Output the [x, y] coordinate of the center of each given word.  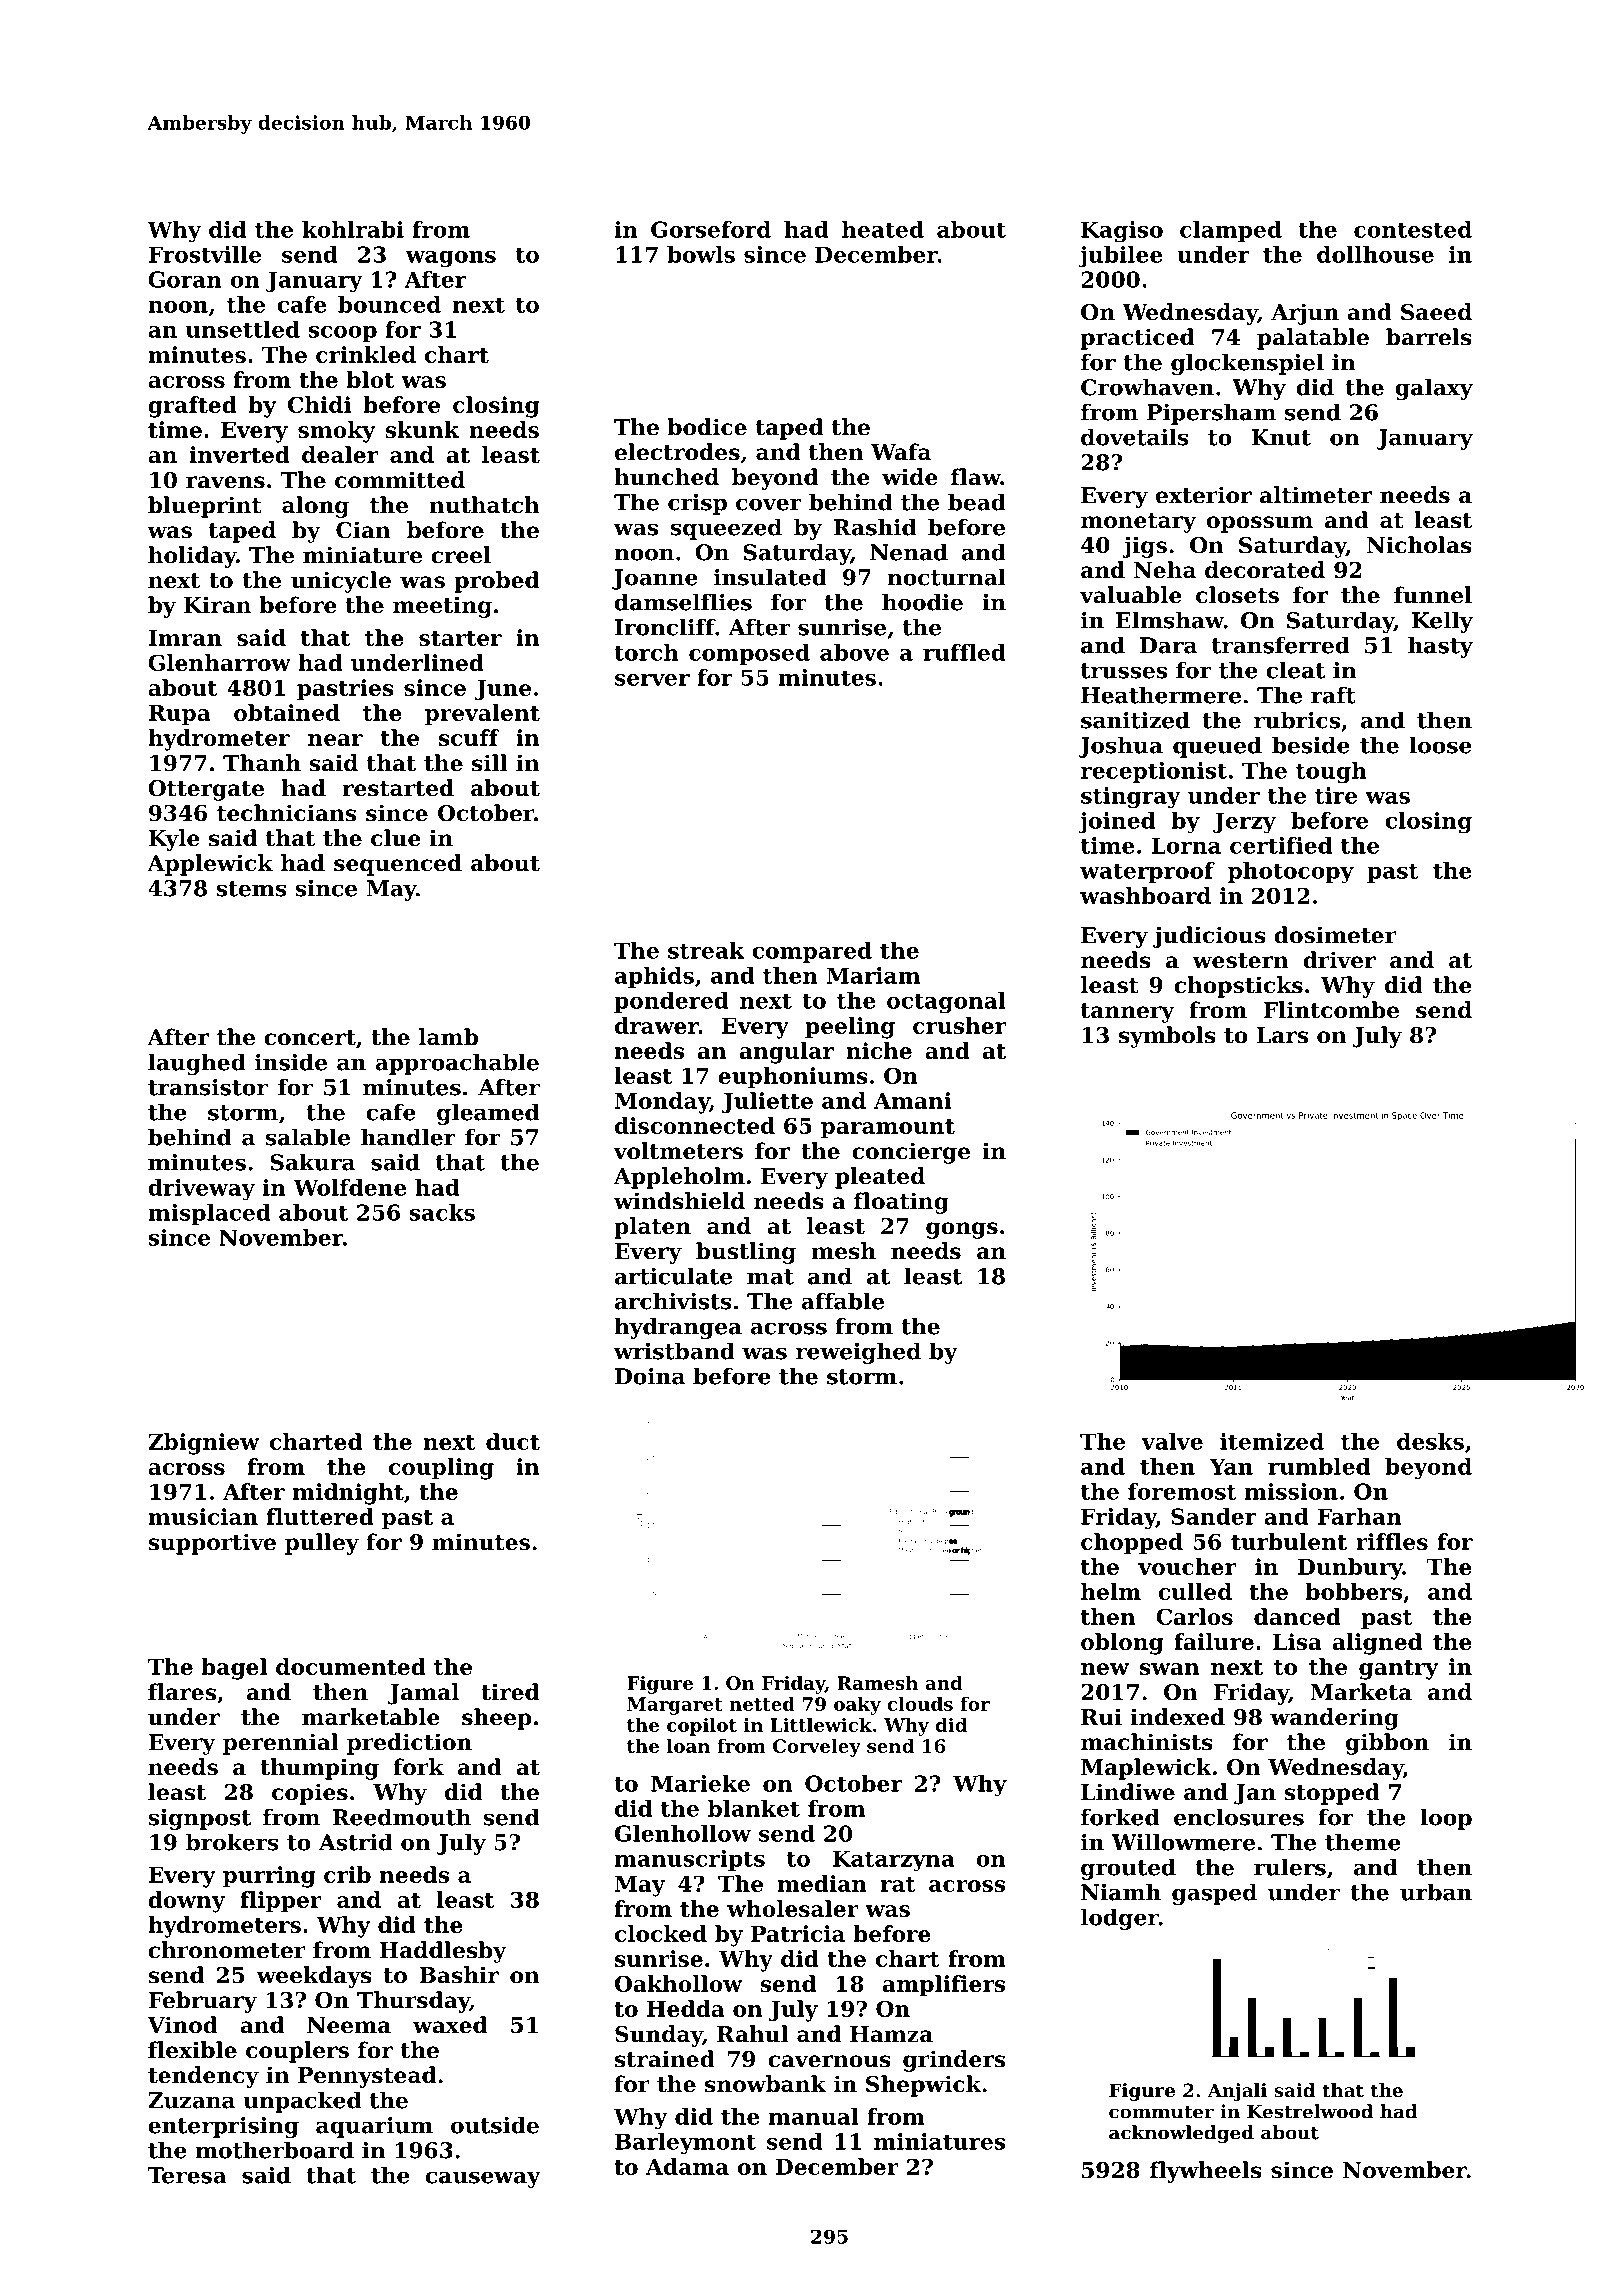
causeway [483, 2179]
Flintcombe [1331, 1010]
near [335, 740]
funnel [1433, 595]
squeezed [726, 529]
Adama [687, 2166]
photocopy [1291, 873]
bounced [389, 304]
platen [652, 1228]
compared [812, 952]
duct [513, 1441]
